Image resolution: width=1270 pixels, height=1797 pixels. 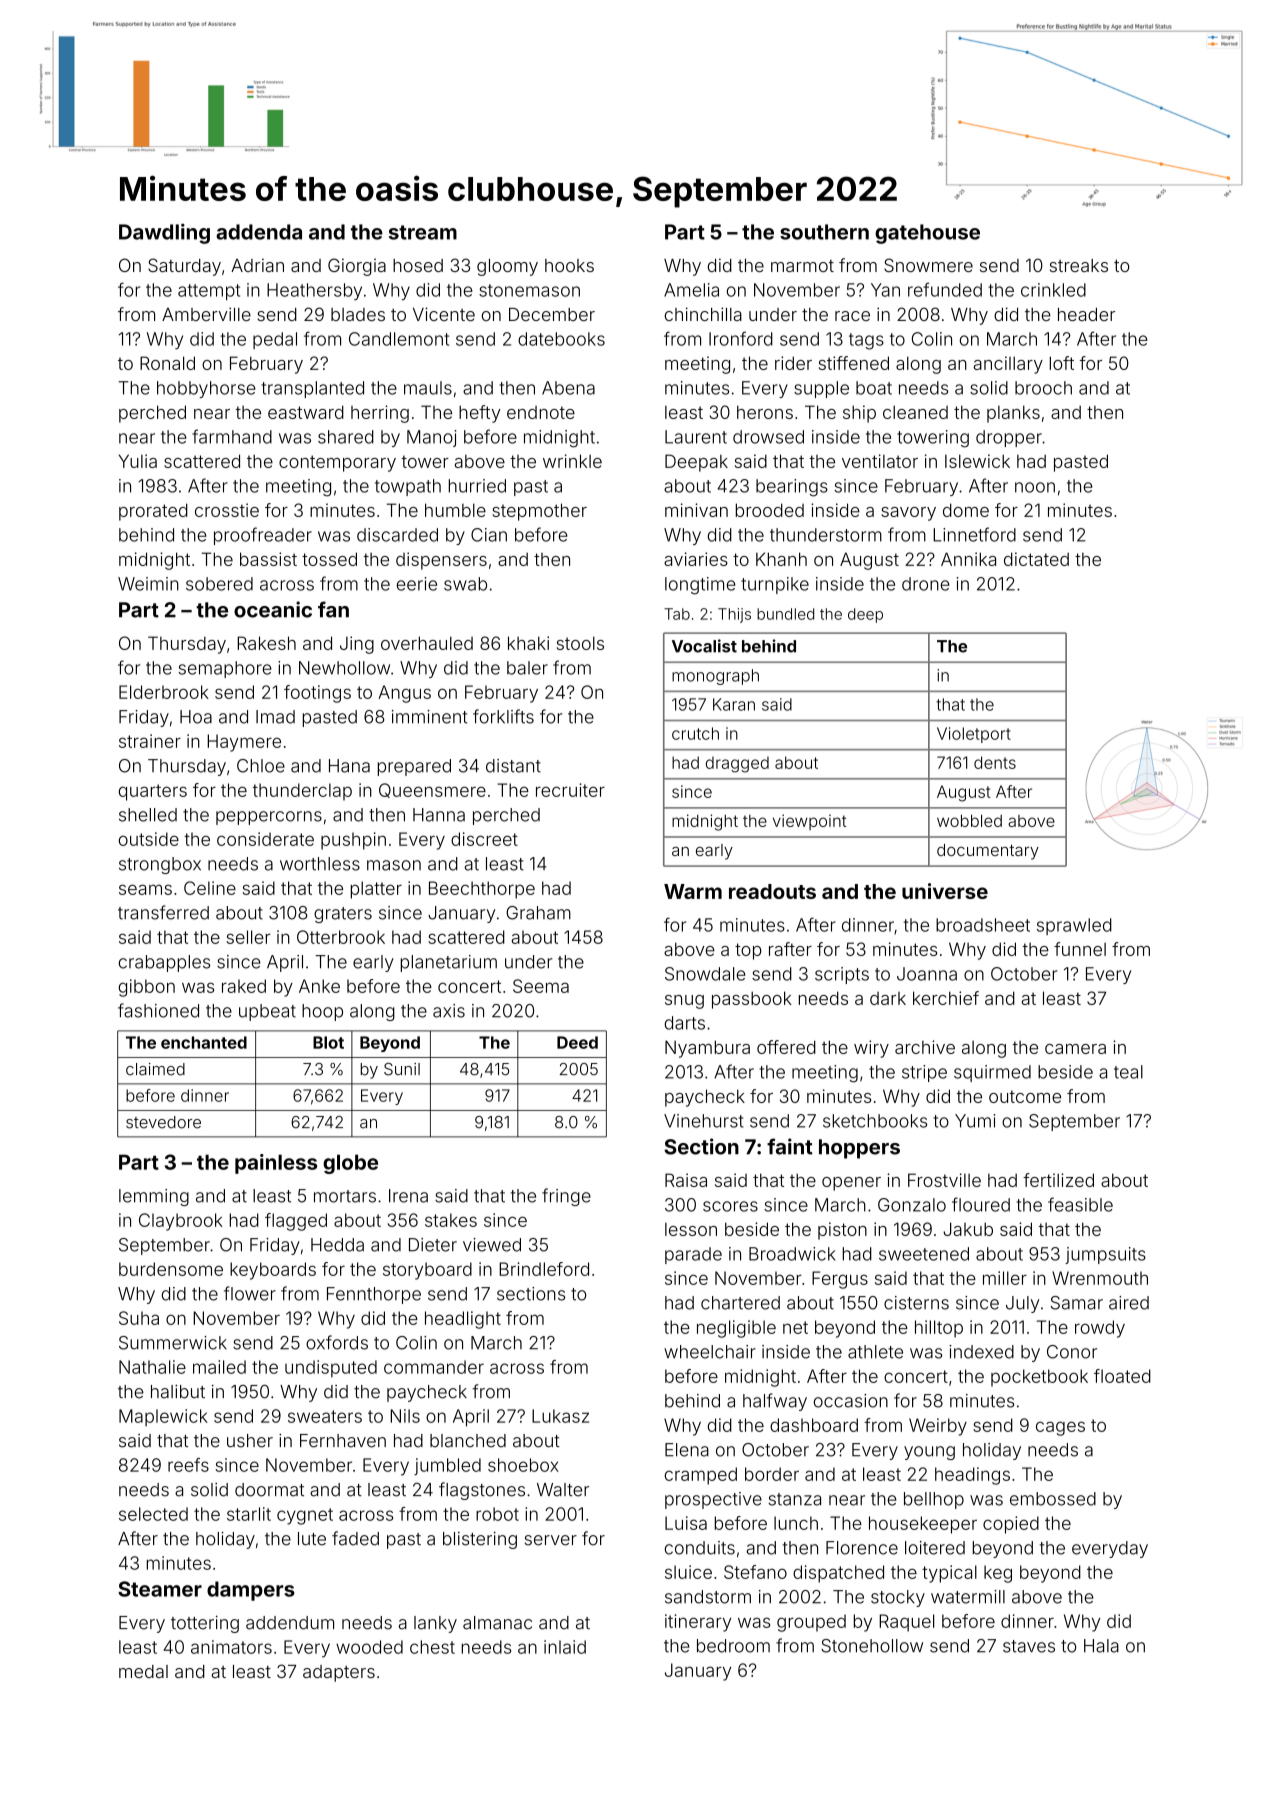 What do you see at coordinates (577, 1042) in the page?
I see `Deed` at bounding box center [577, 1042].
